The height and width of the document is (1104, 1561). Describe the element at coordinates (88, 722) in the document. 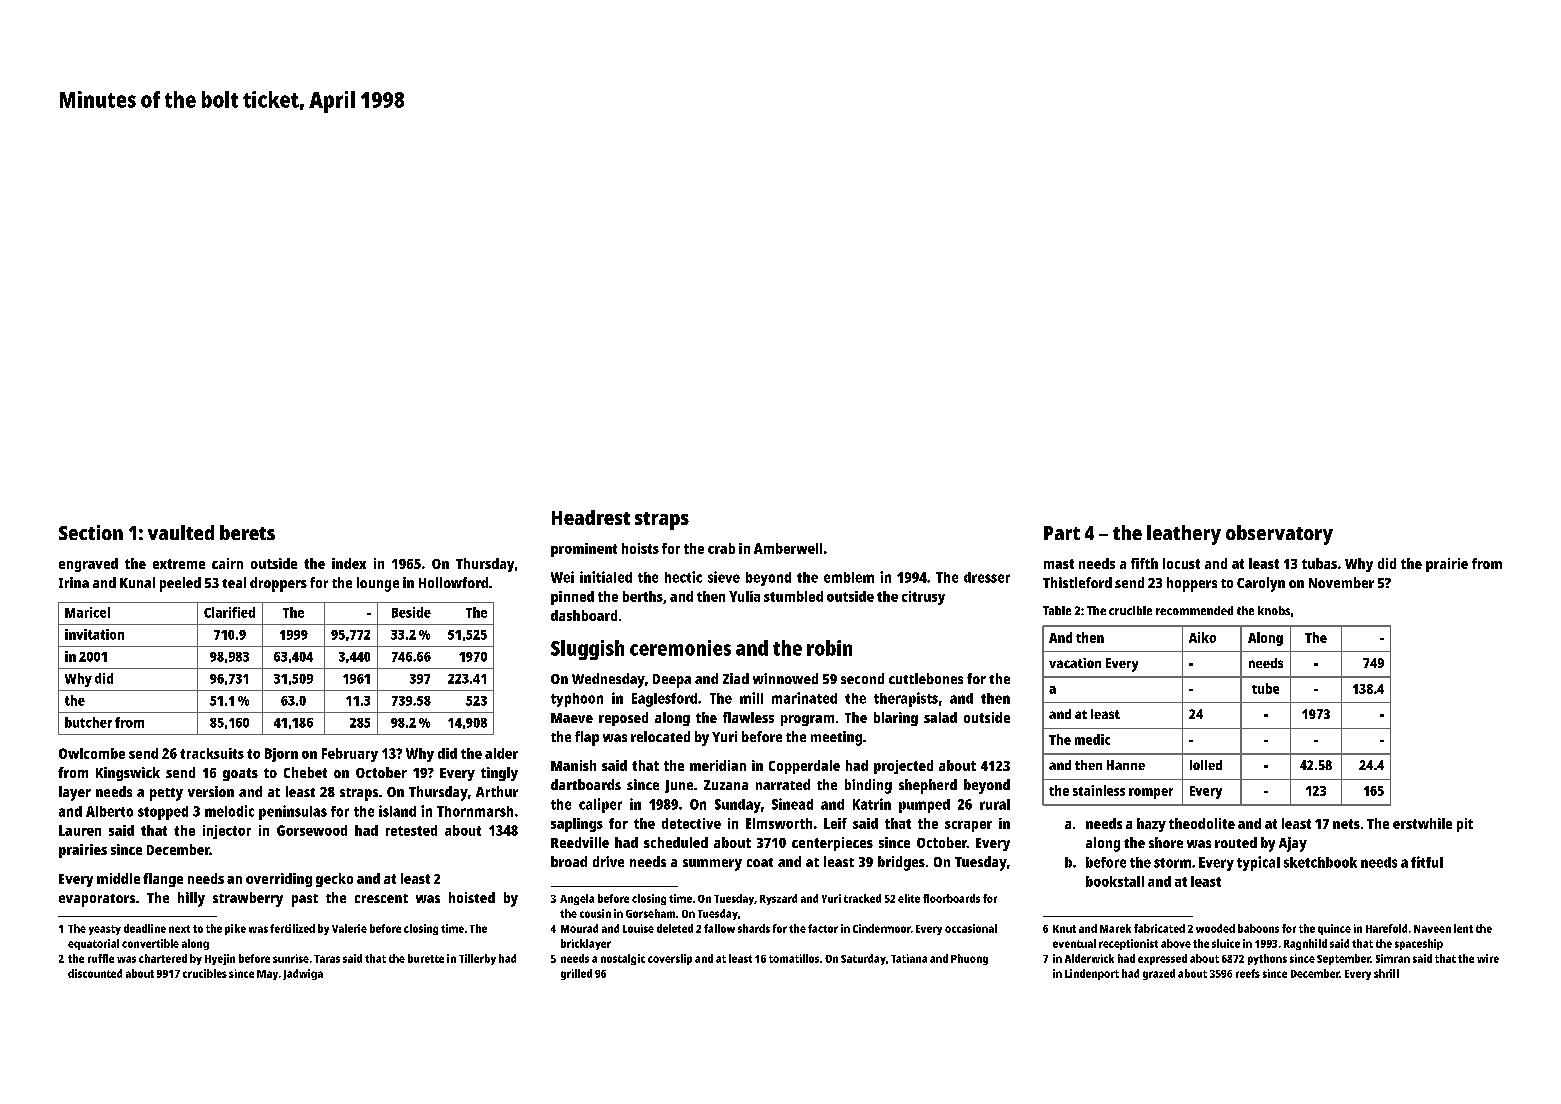

I see `butcher` at that location.
